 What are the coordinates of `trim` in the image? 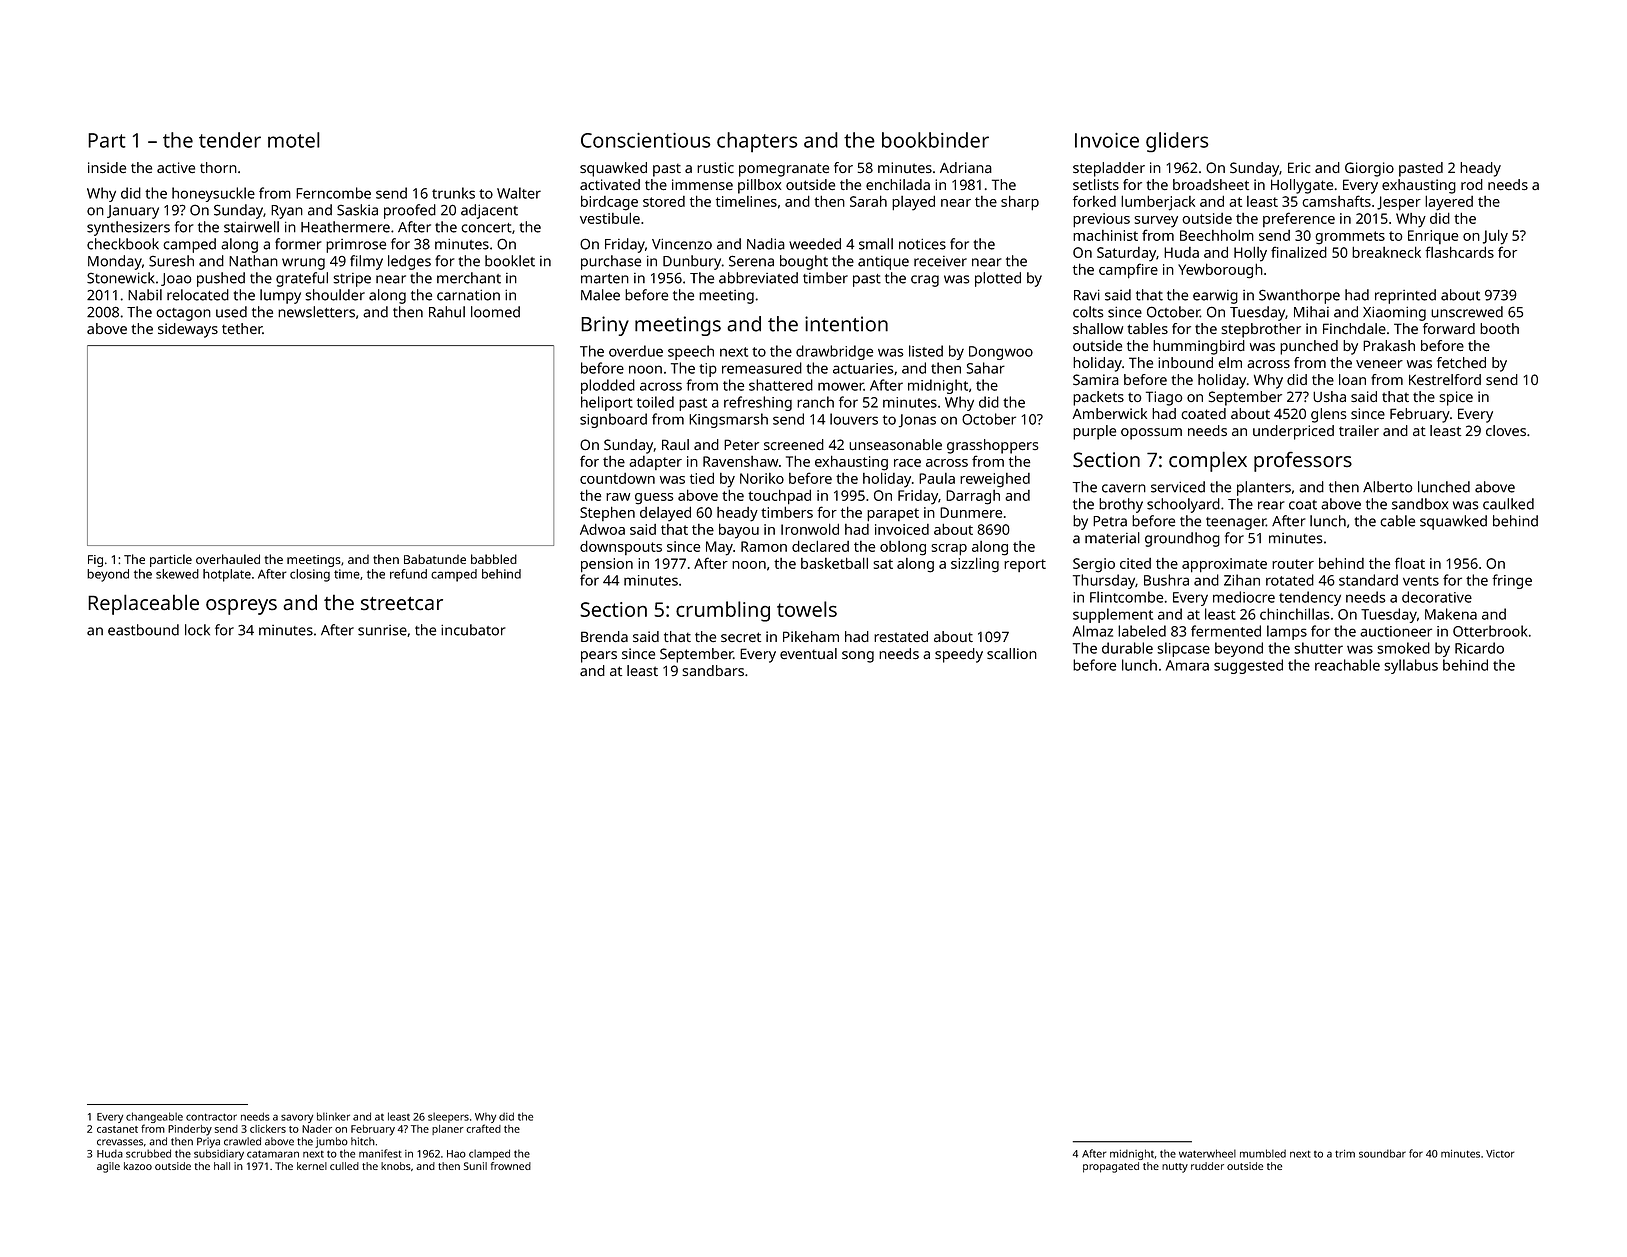 It's located at (1345, 1154).
